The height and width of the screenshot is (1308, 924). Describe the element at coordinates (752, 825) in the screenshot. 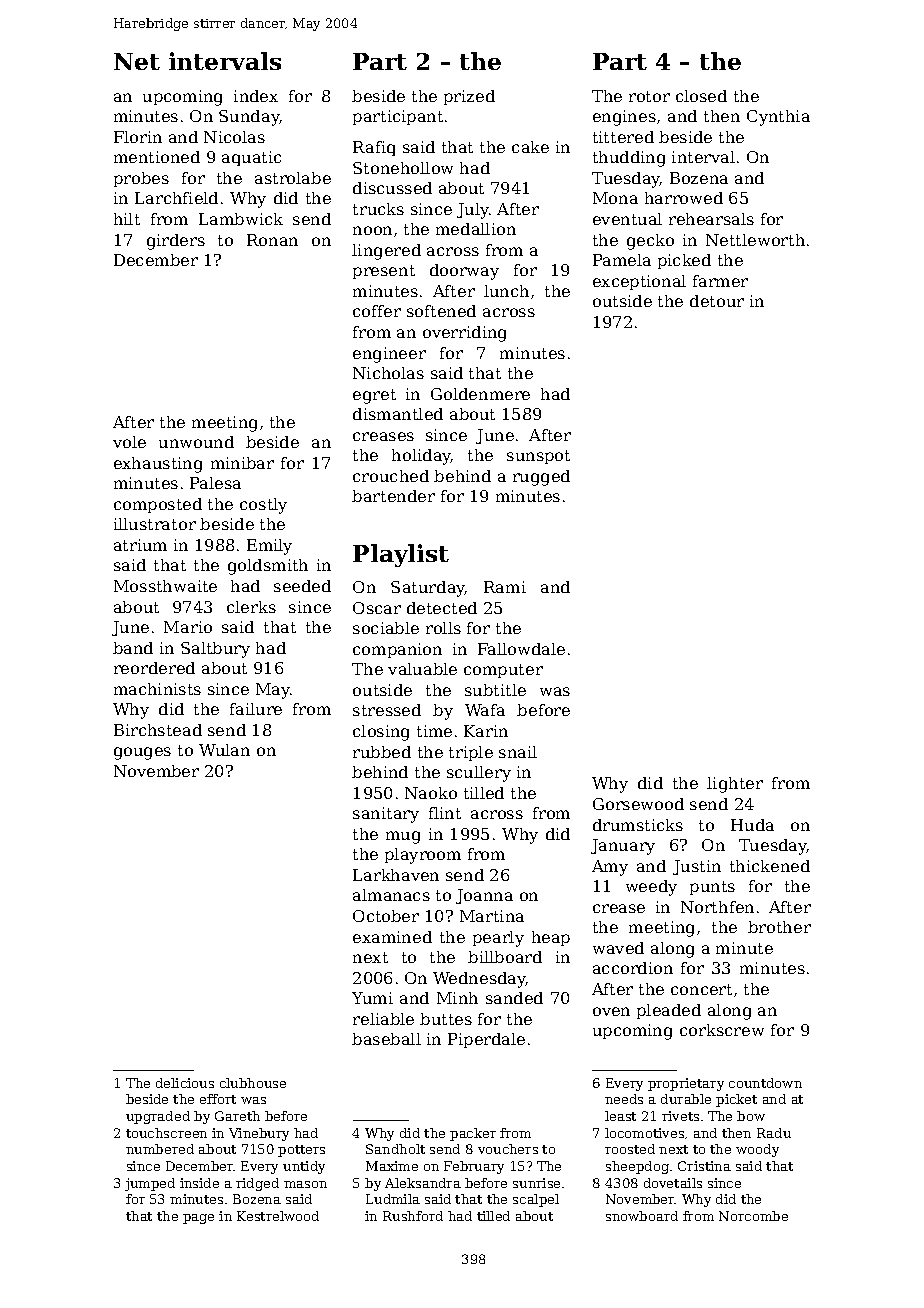

I see `Huda` at that location.
